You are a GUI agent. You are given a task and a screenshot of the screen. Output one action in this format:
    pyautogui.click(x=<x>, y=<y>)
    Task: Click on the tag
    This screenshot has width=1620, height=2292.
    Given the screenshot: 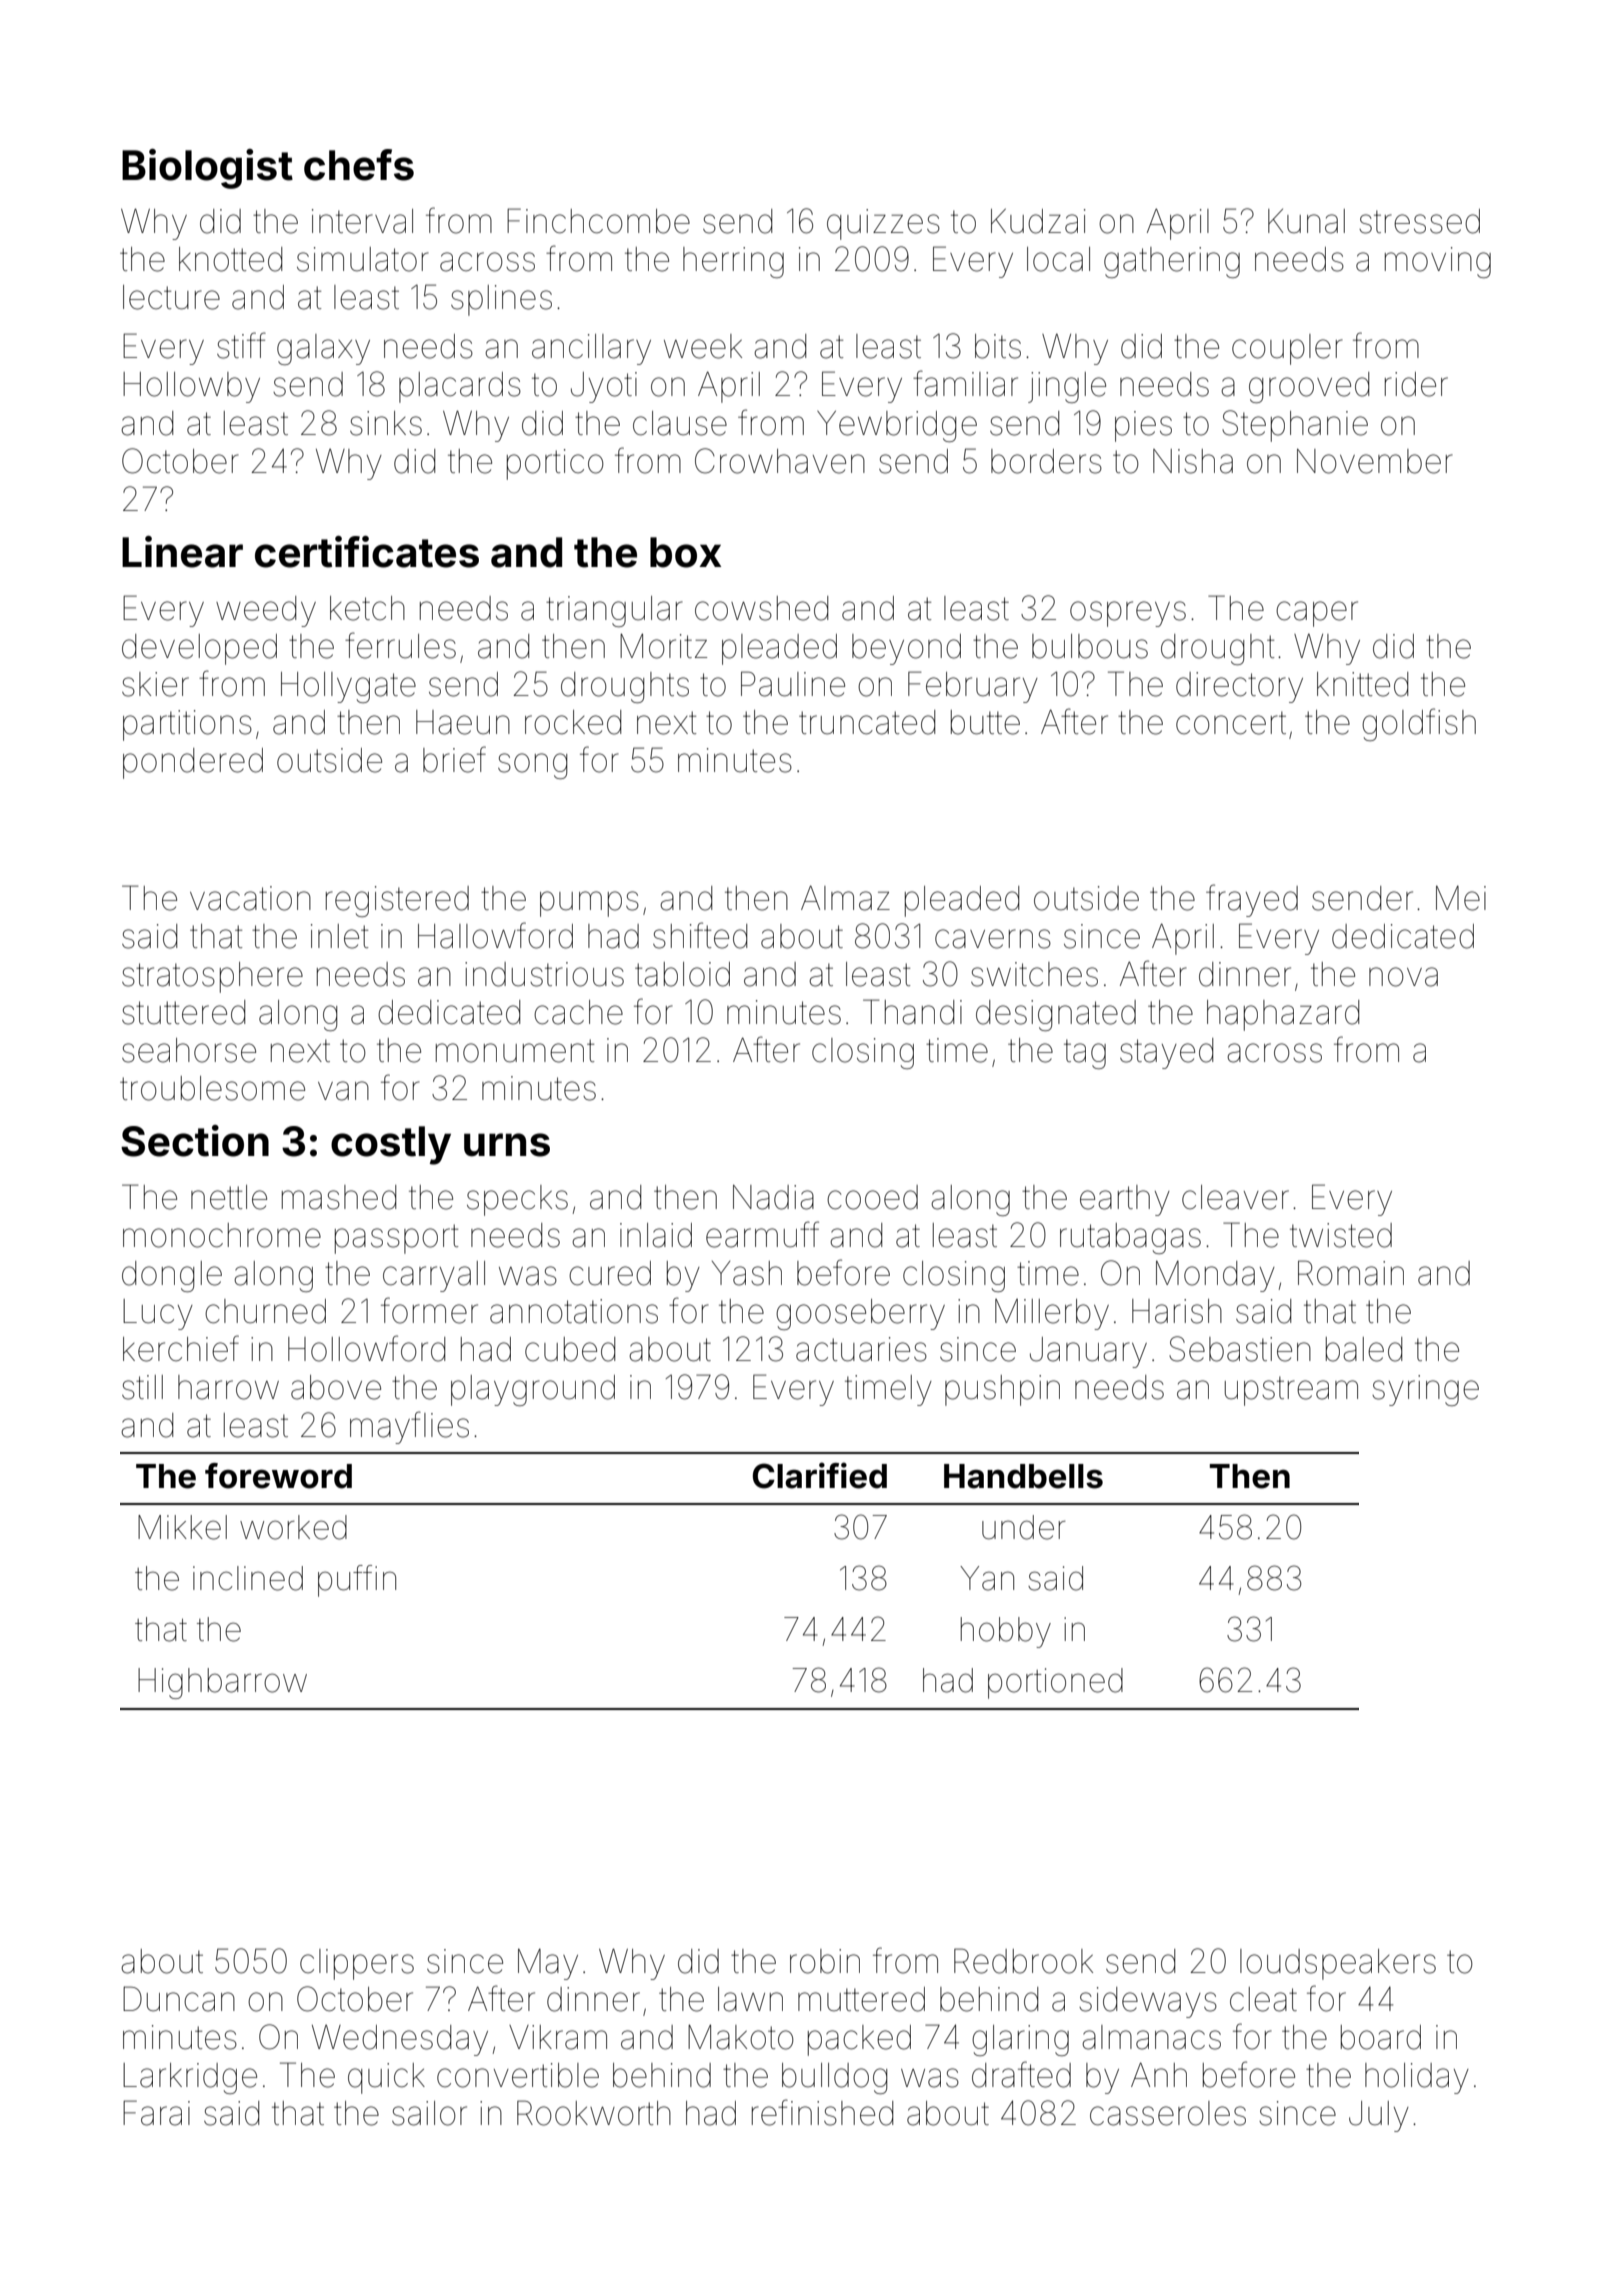 What is the action you would take?
    pyautogui.click(x=1085, y=1054)
